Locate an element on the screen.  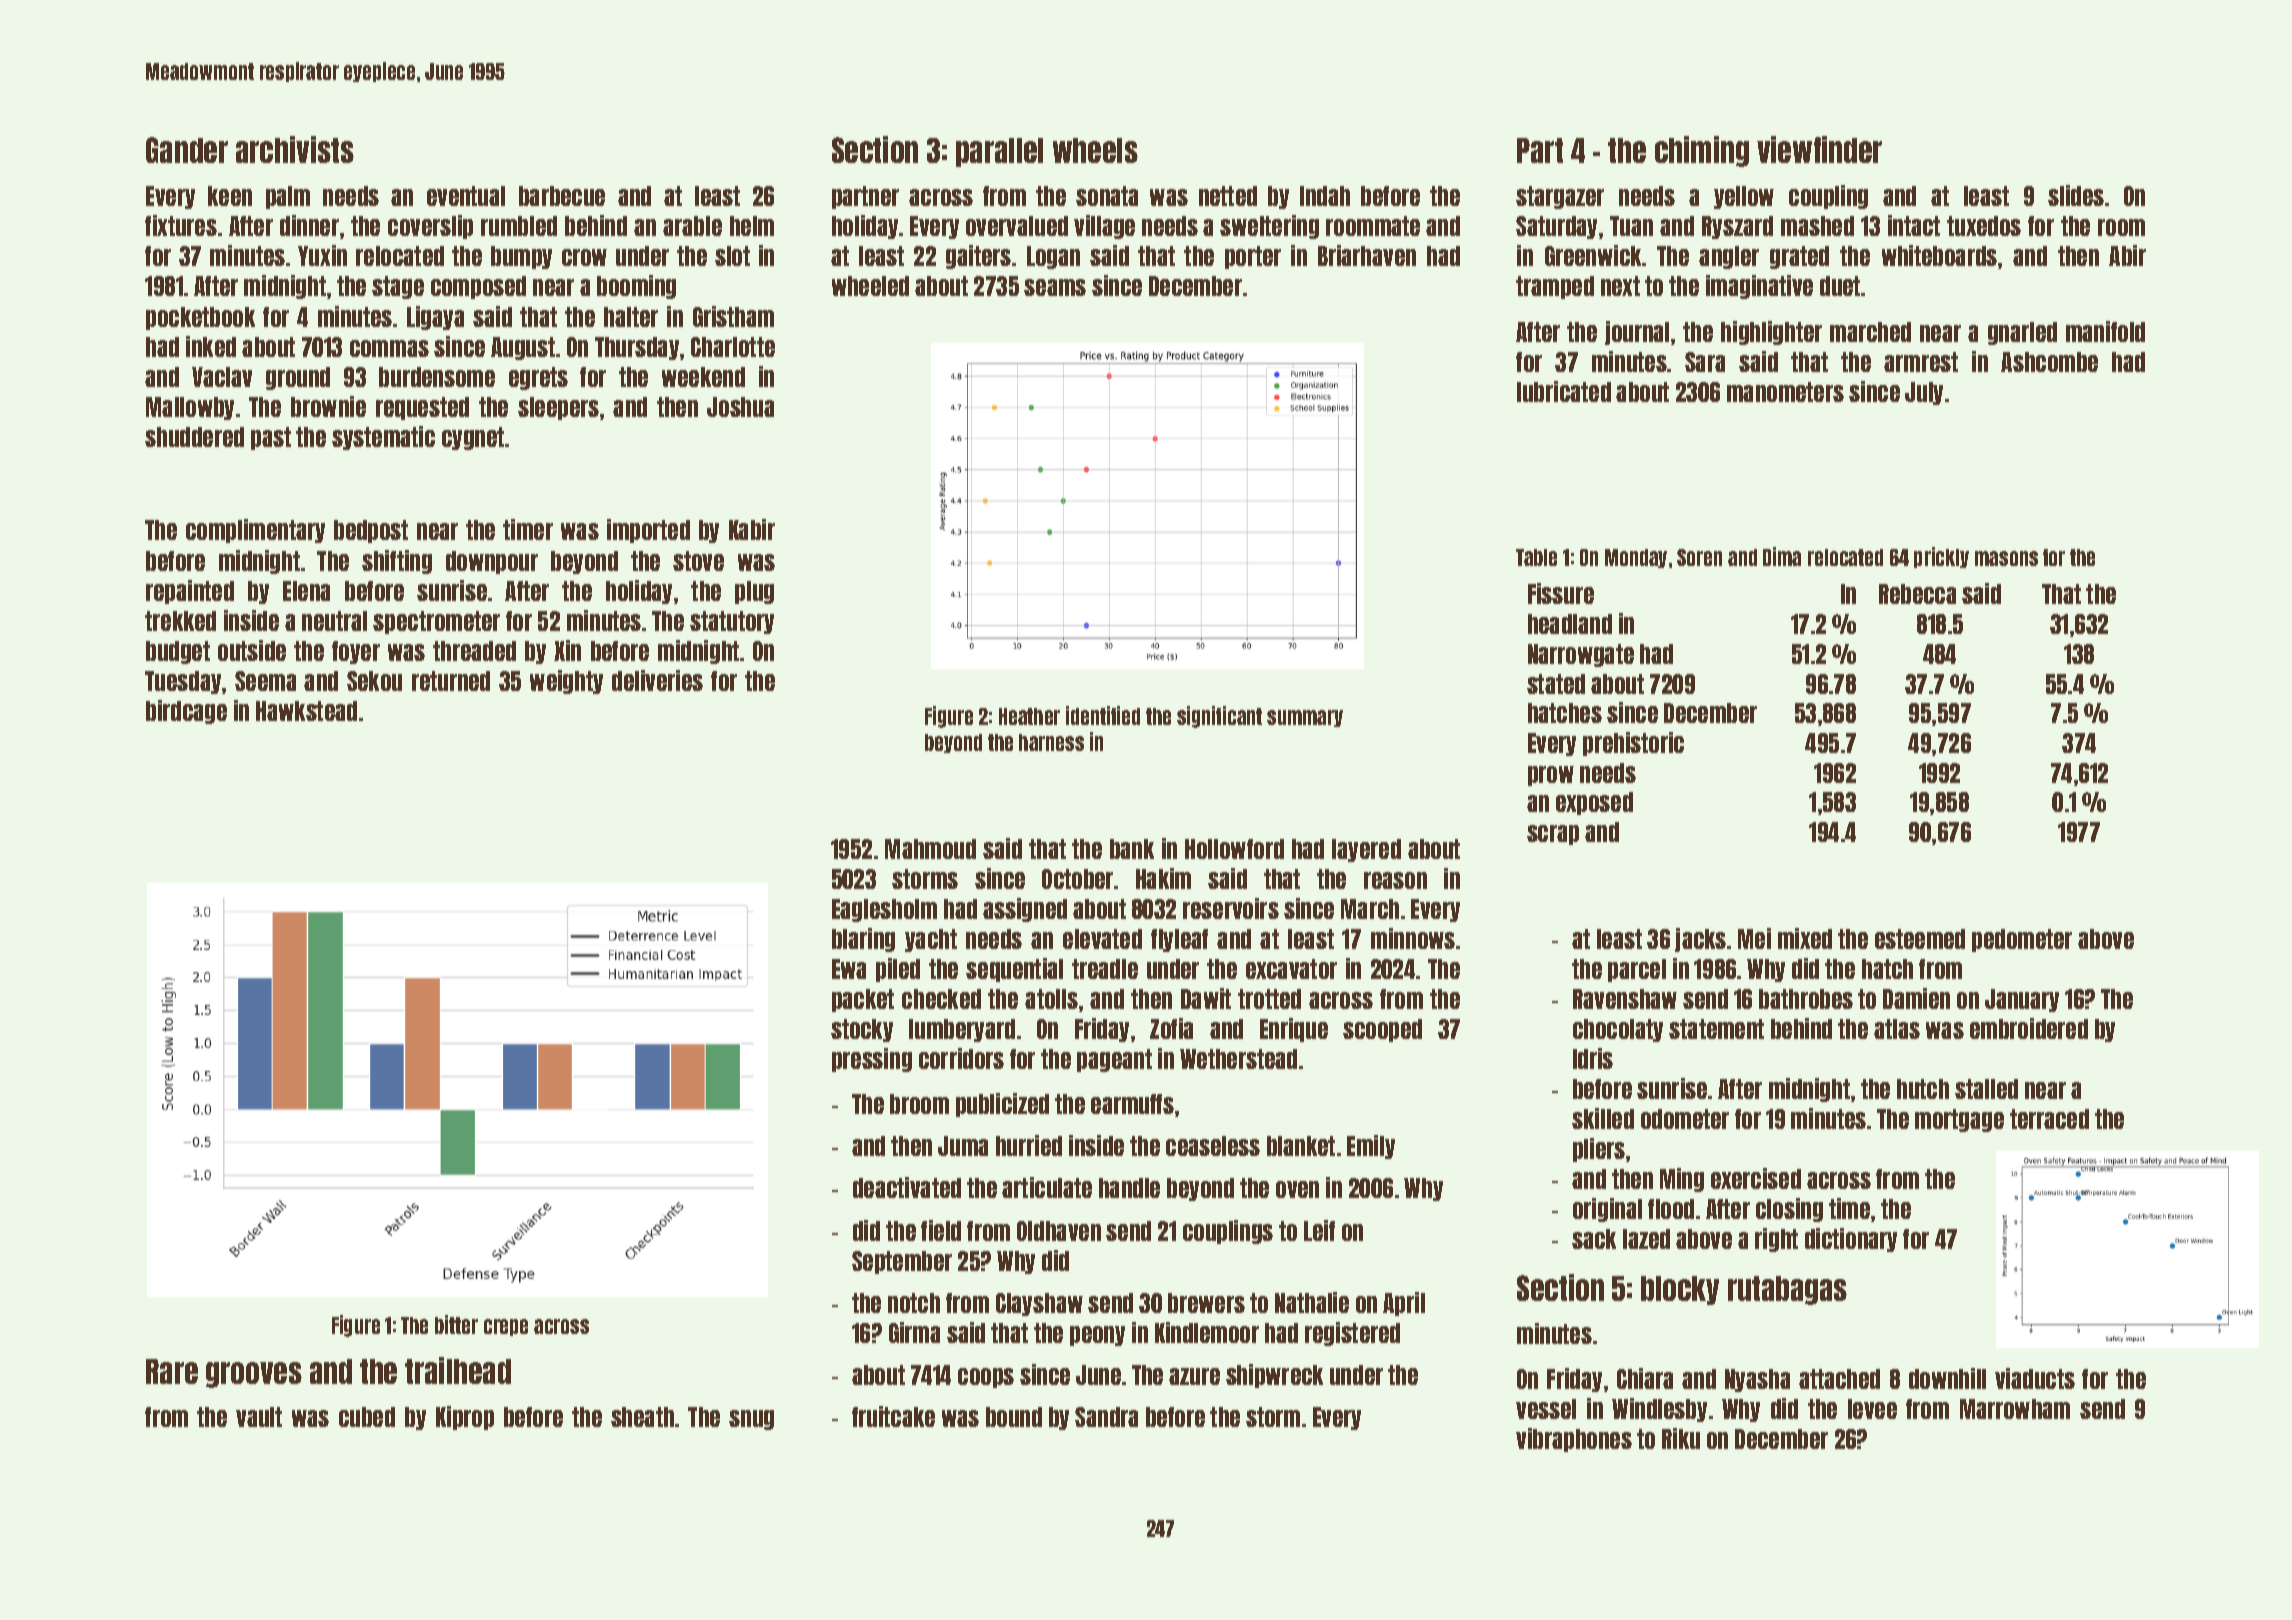
Rebecca is located at coordinates (1917, 594).
